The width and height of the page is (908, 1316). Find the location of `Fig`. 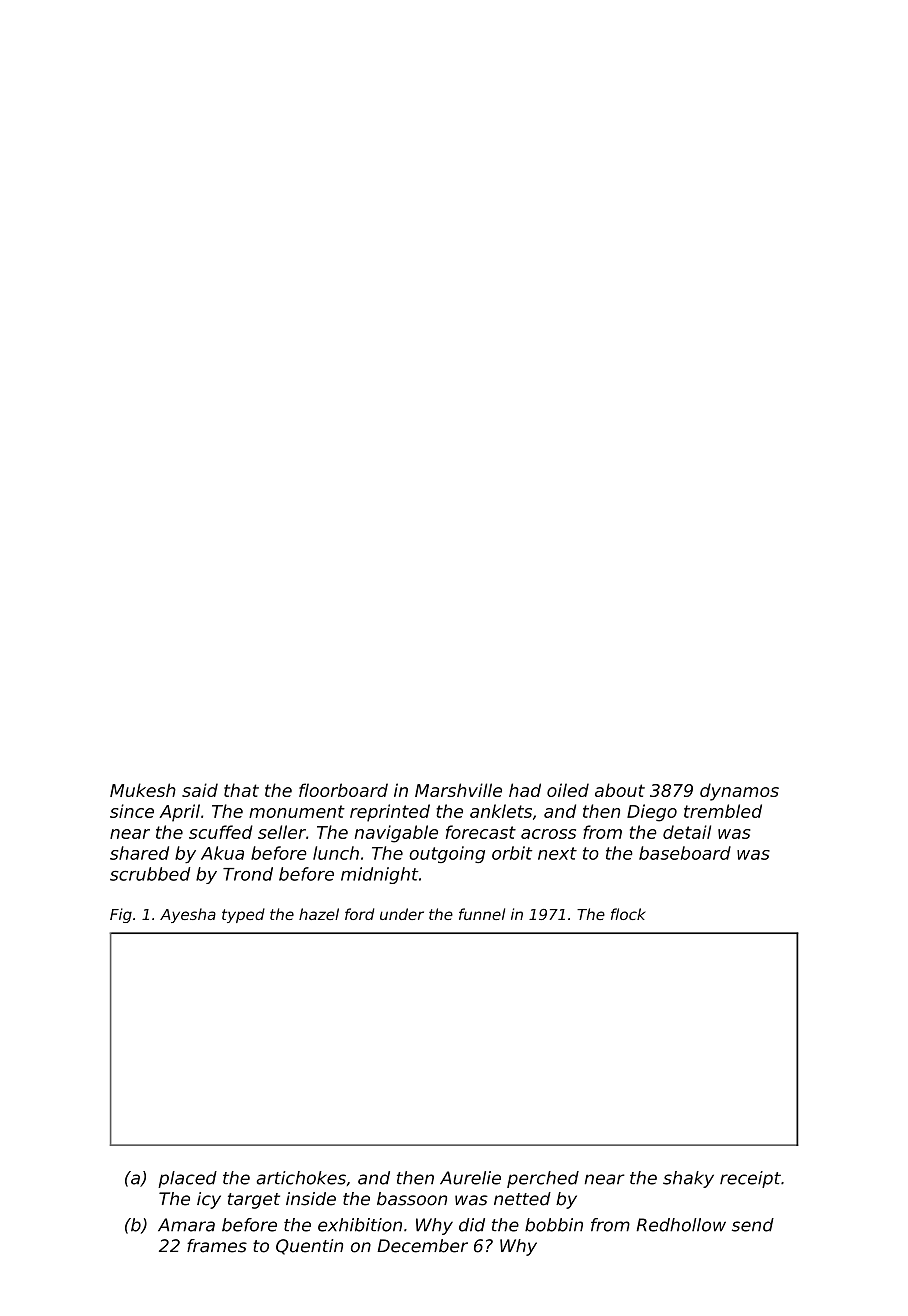

Fig is located at coordinates (121, 915).
